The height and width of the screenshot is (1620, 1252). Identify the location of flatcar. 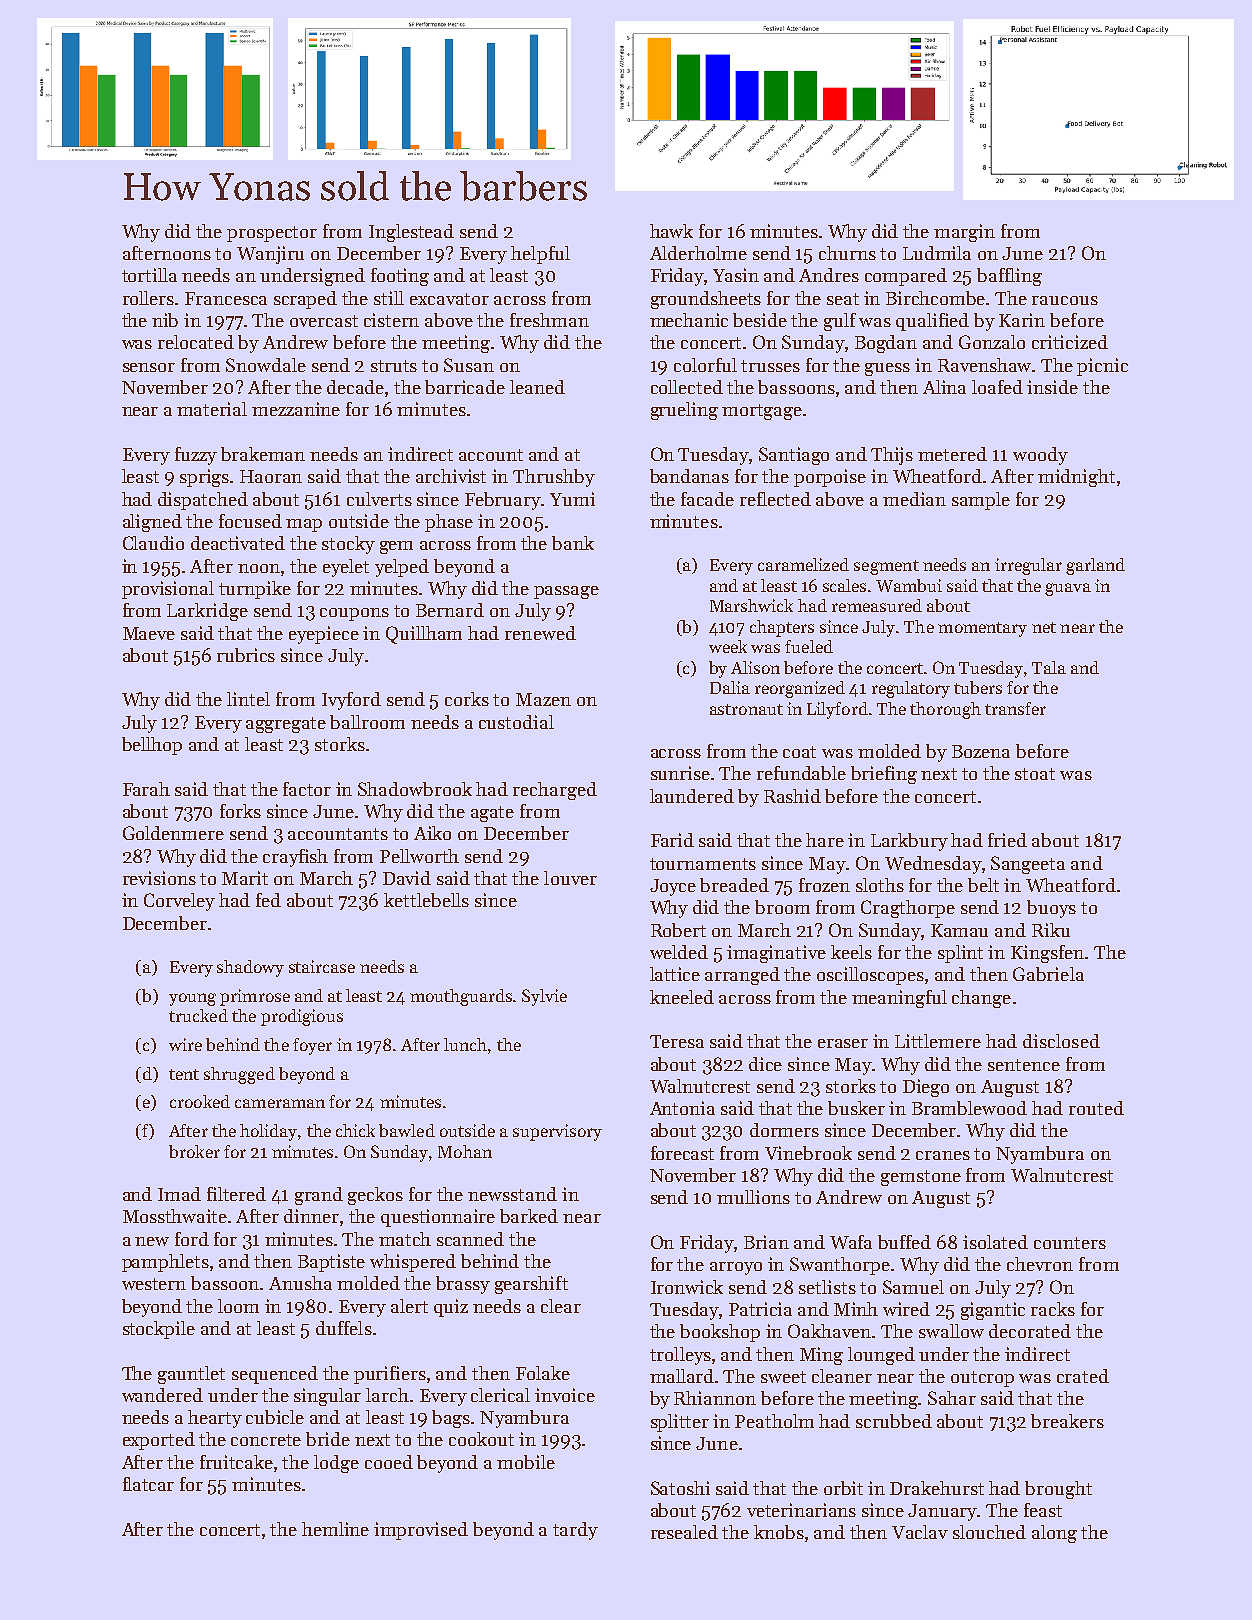
(148, 1484).
